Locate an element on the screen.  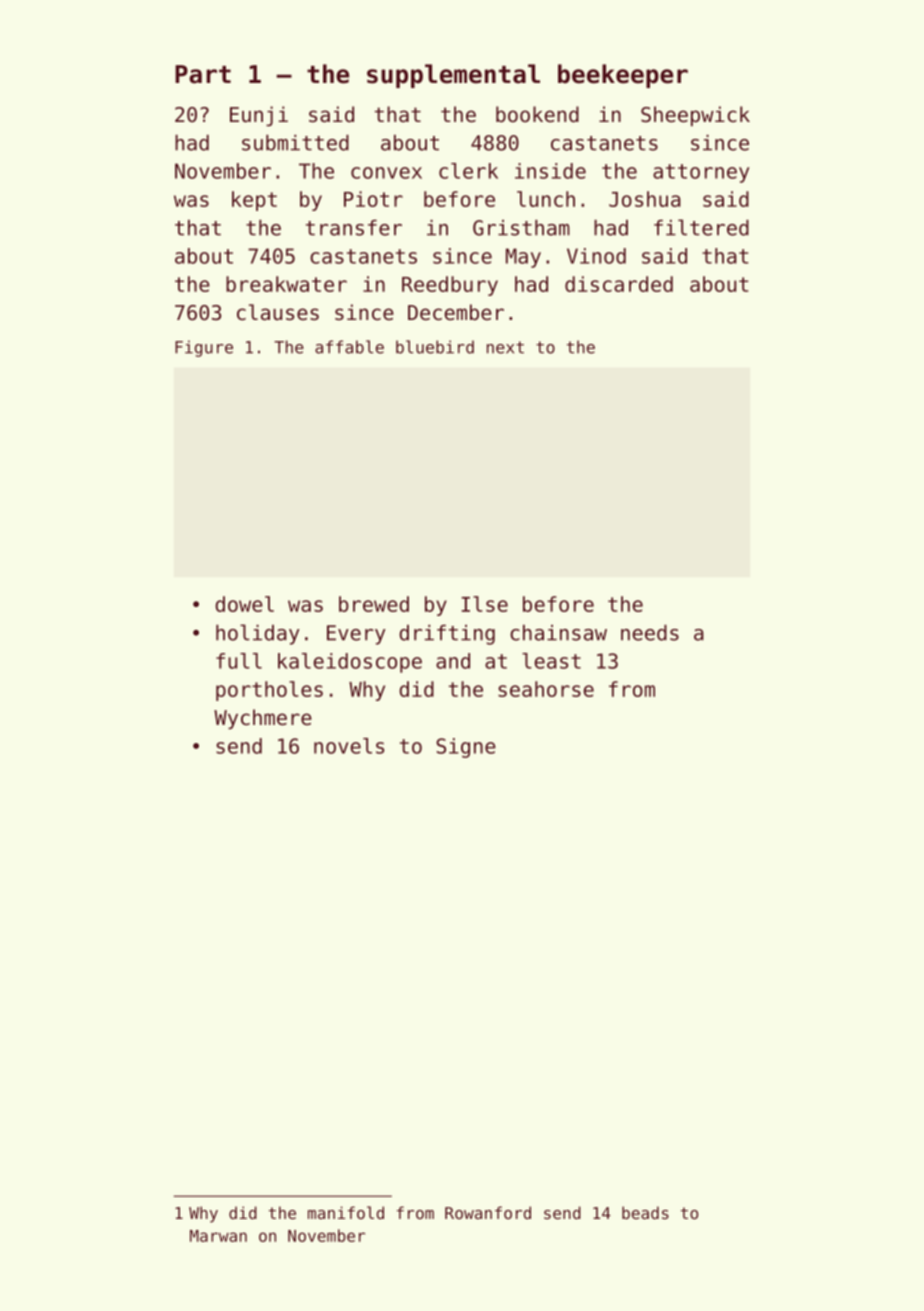
needs is located at coordinates (650, 633).
